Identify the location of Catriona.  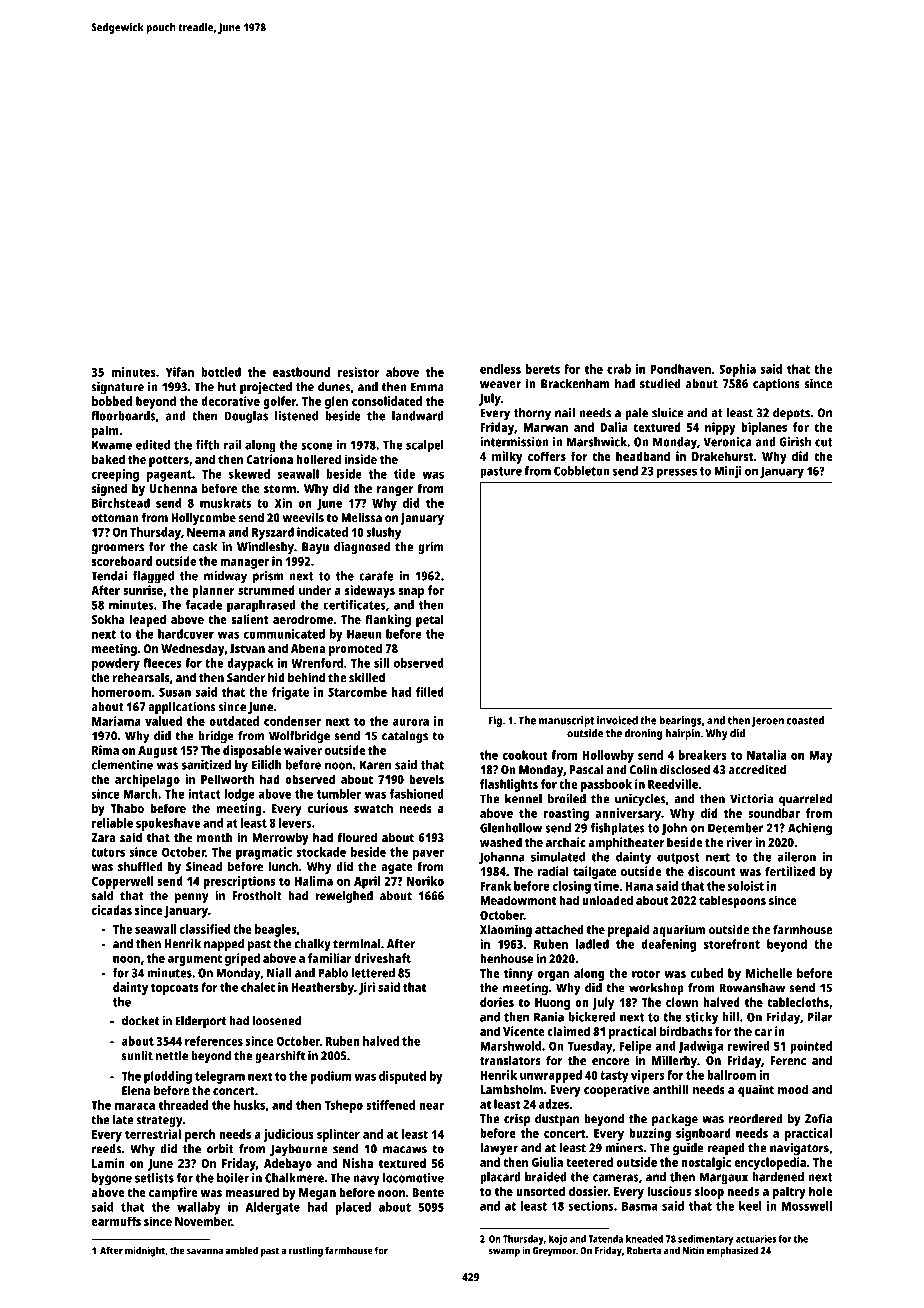
(269, 459).
